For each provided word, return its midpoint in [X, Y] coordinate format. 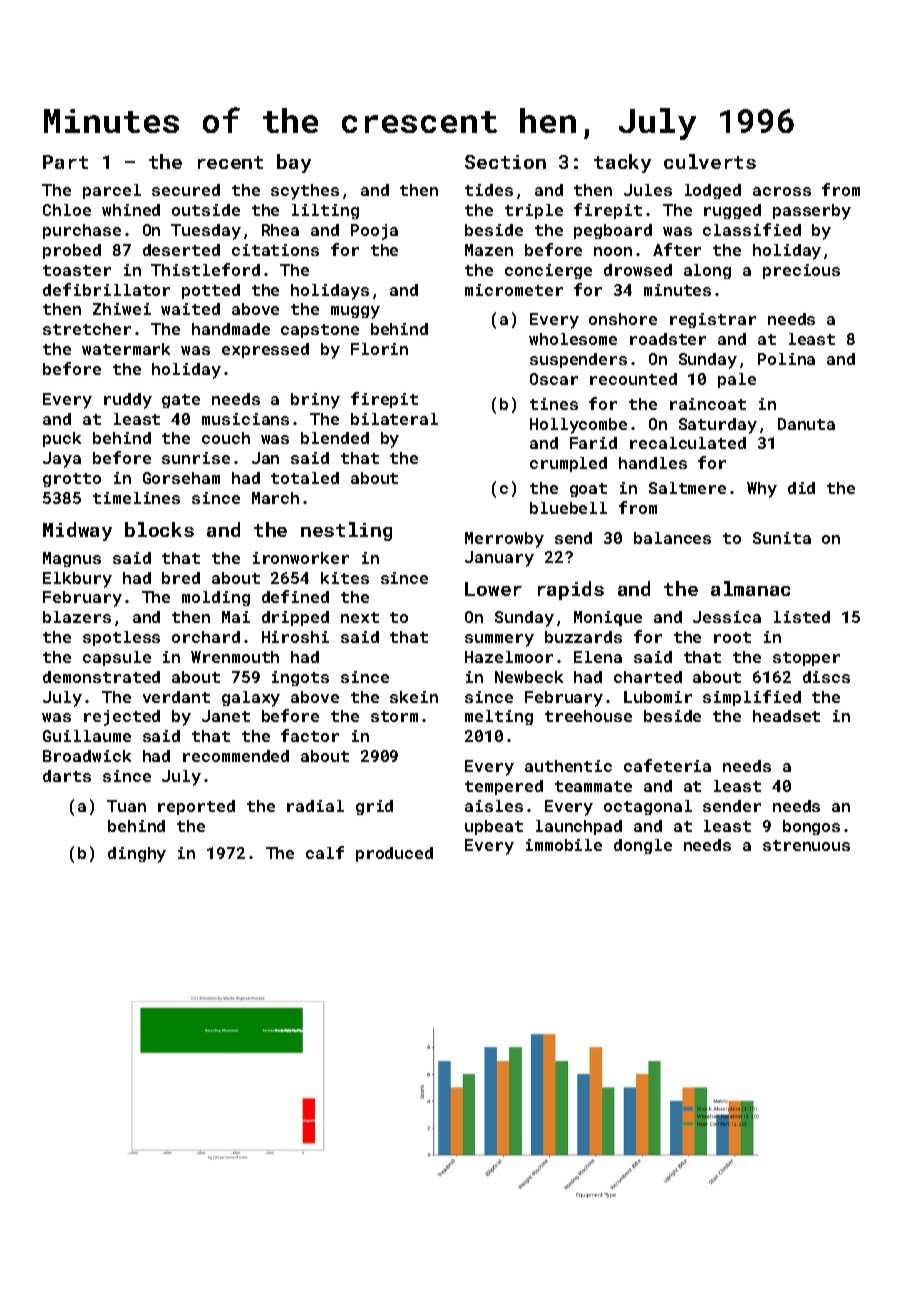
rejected [122, 718]
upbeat [494, 827]
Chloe [67, 210]
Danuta [806, 424]
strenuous [806, 845]
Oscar [554, 379]
